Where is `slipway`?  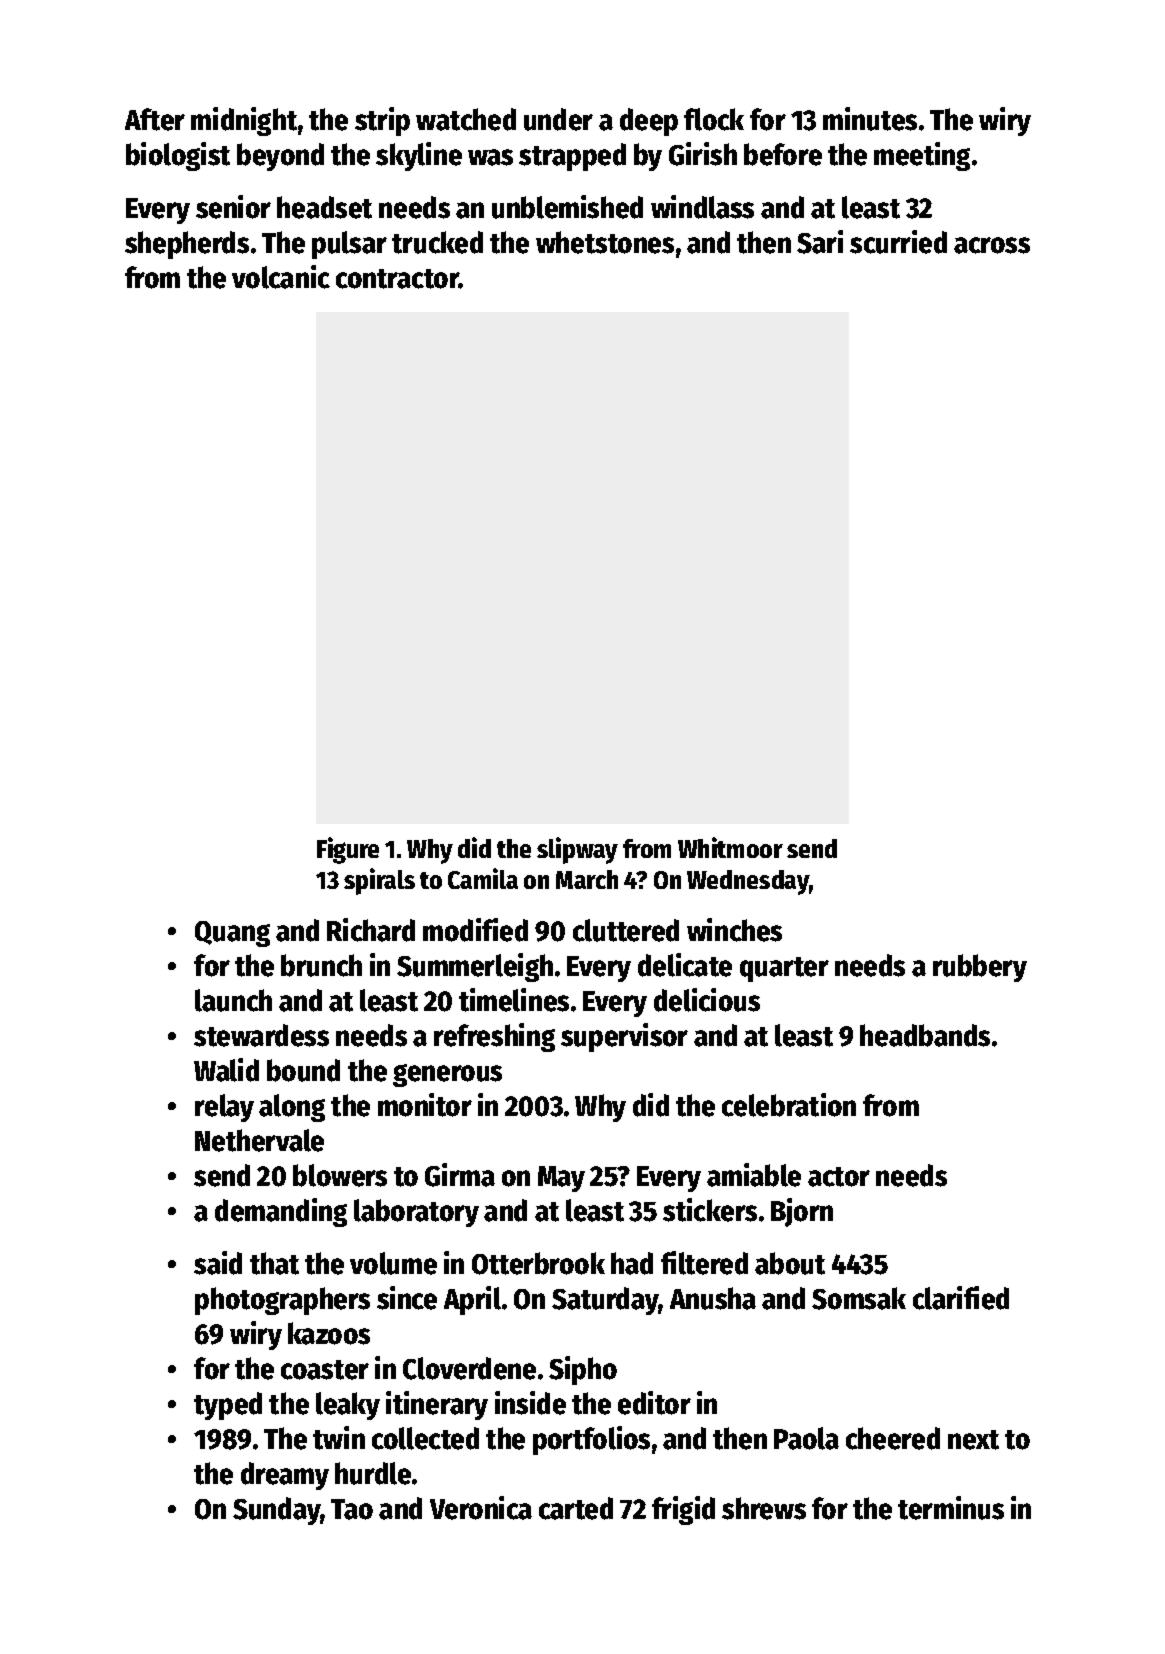
slipway is located at coordinates (577, 850).
